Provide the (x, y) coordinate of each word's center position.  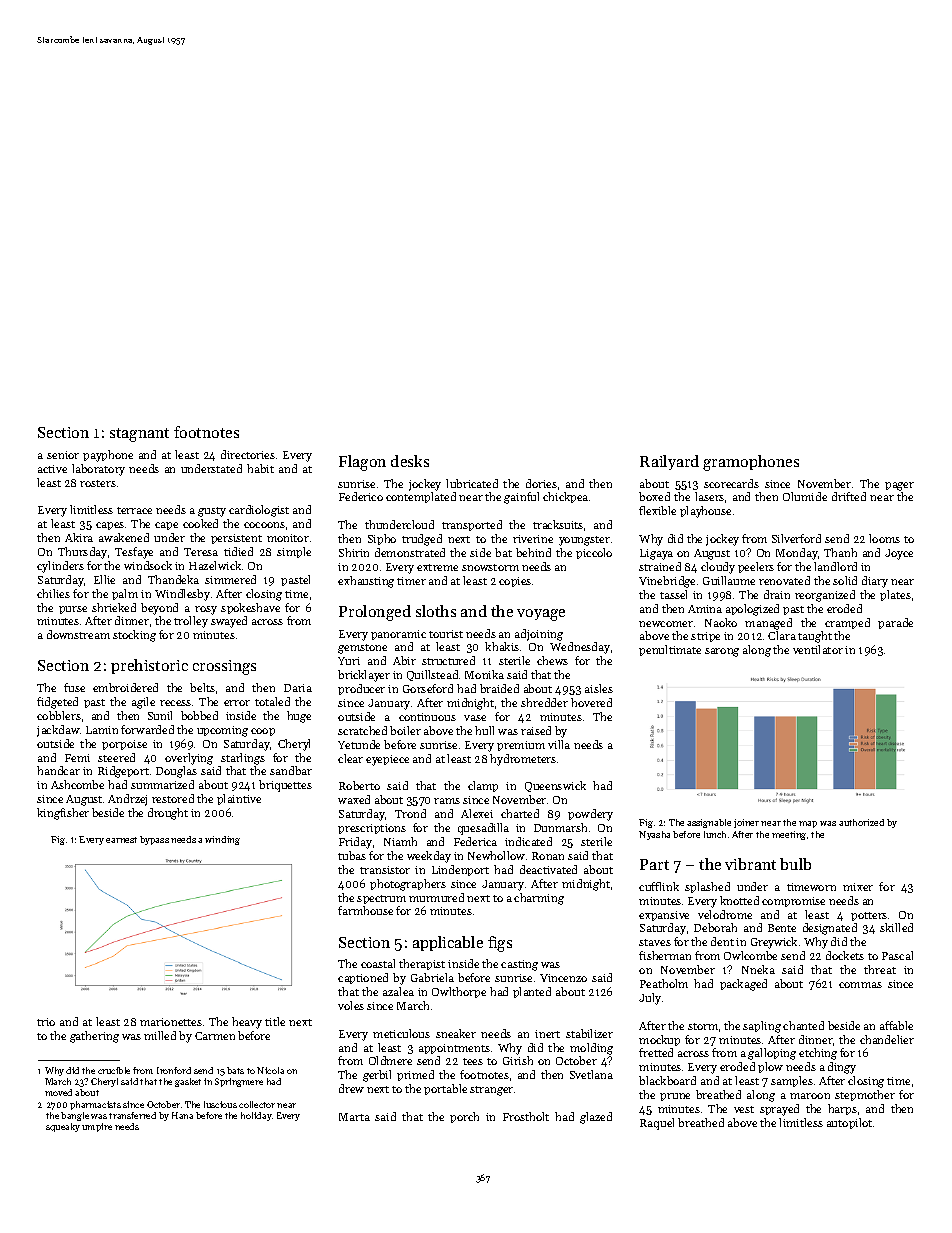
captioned (363, 978)
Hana (182, 1115)
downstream (78, 634)
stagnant (139, 435)
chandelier (887, 1039)
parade (895, 623)
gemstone (362, 649)
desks (410, 461)
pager (899, 486)
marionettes (171, 1022)
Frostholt (526, 1116)
